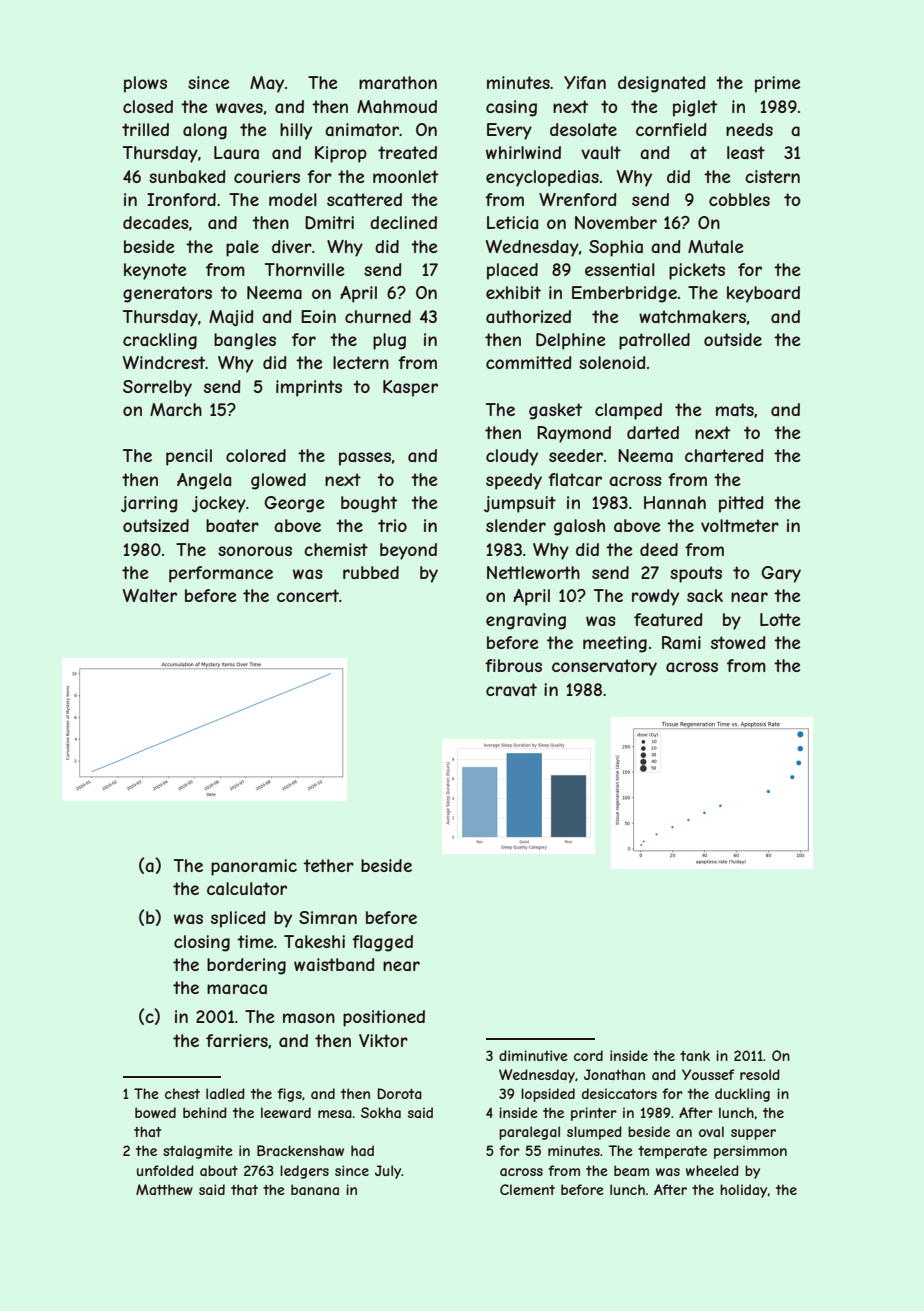 Image resolution: width=924 pixels, height=1311 pixels. I want to click on waves, so click(239, 108).
